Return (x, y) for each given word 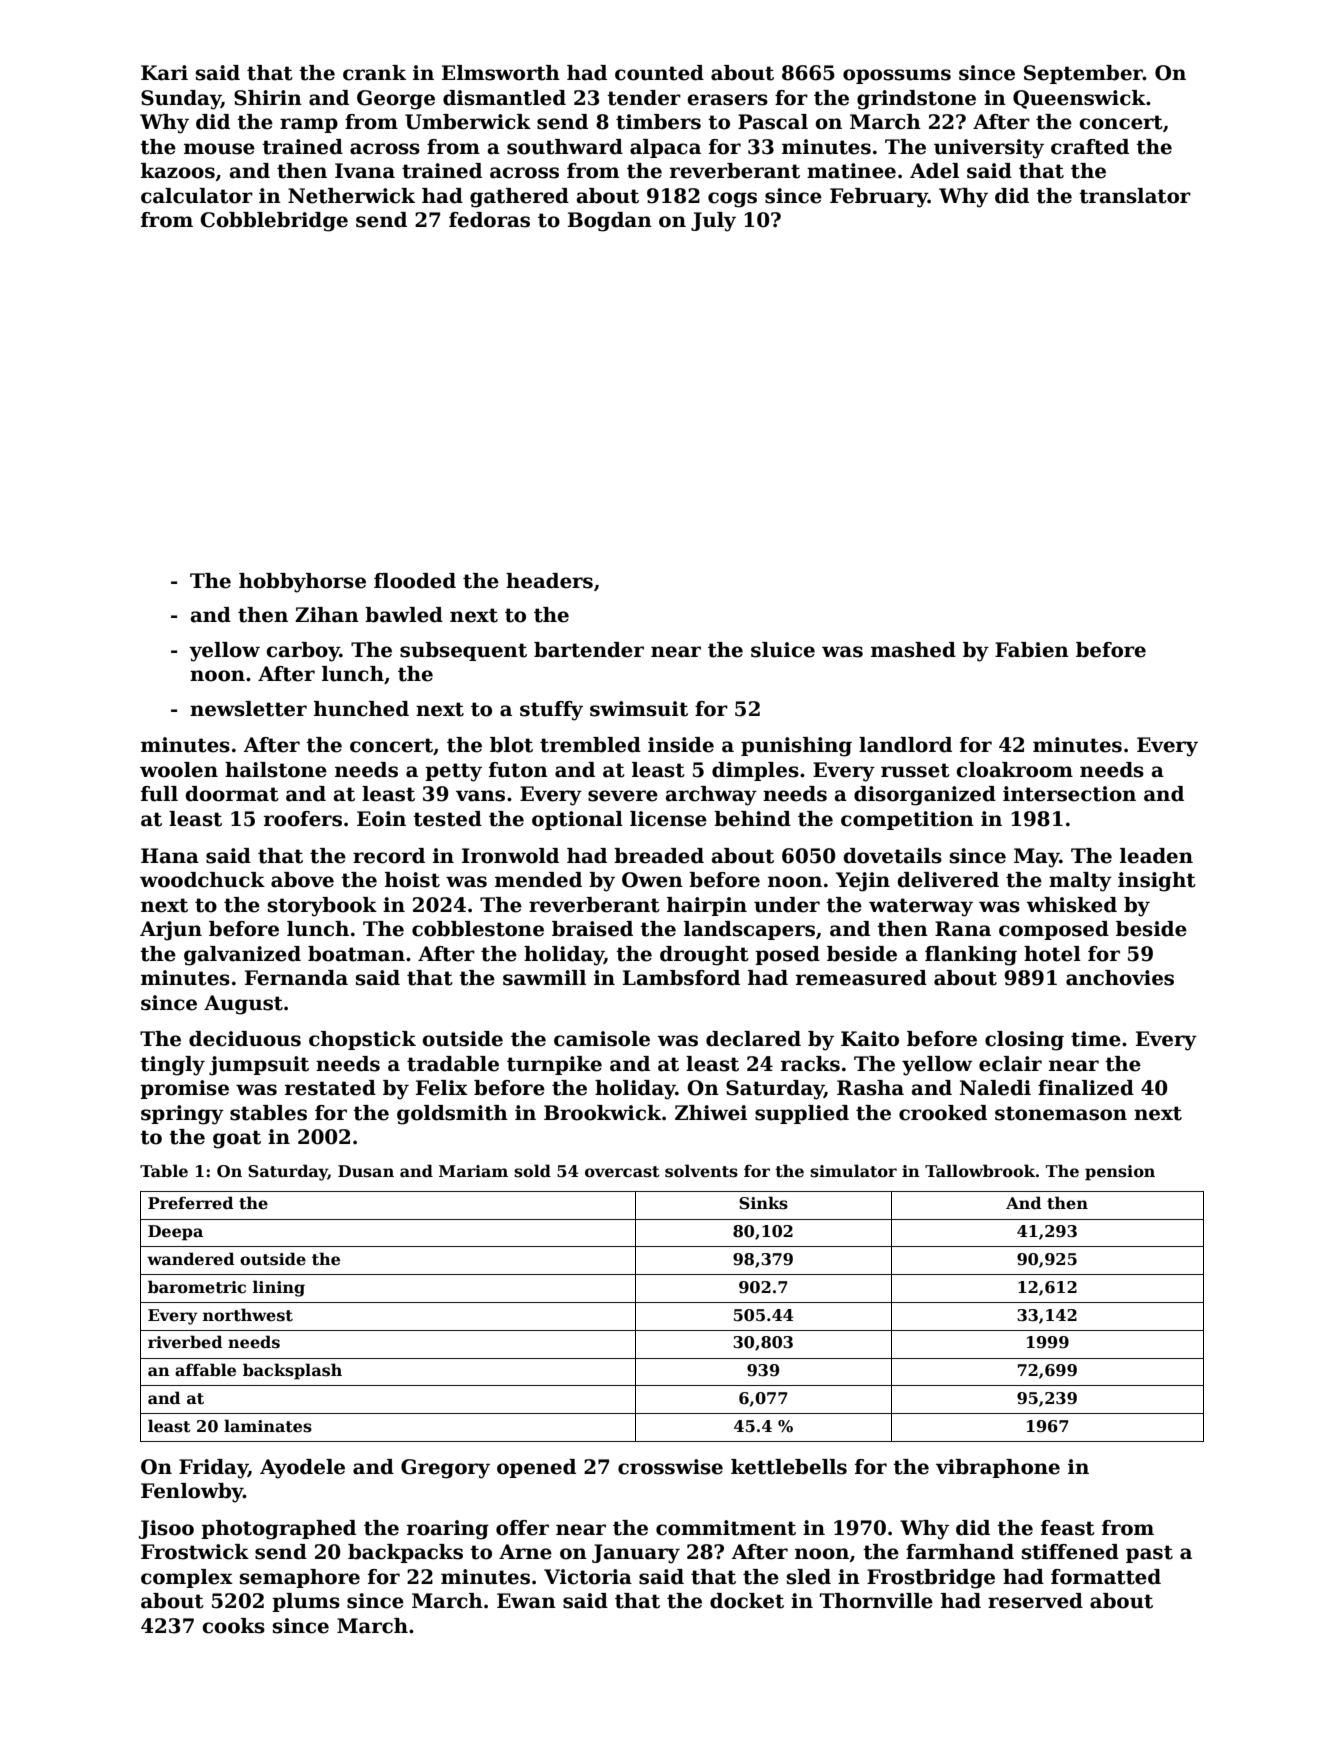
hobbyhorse (302, 583)
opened (536, 1468)
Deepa (175, 1233)
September (1083, 74)
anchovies (1120, 978)
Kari (164, 73)
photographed (278, 1530)
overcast (622, 1172)
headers (549, 581)
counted (659, 73)
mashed (913, 650)
